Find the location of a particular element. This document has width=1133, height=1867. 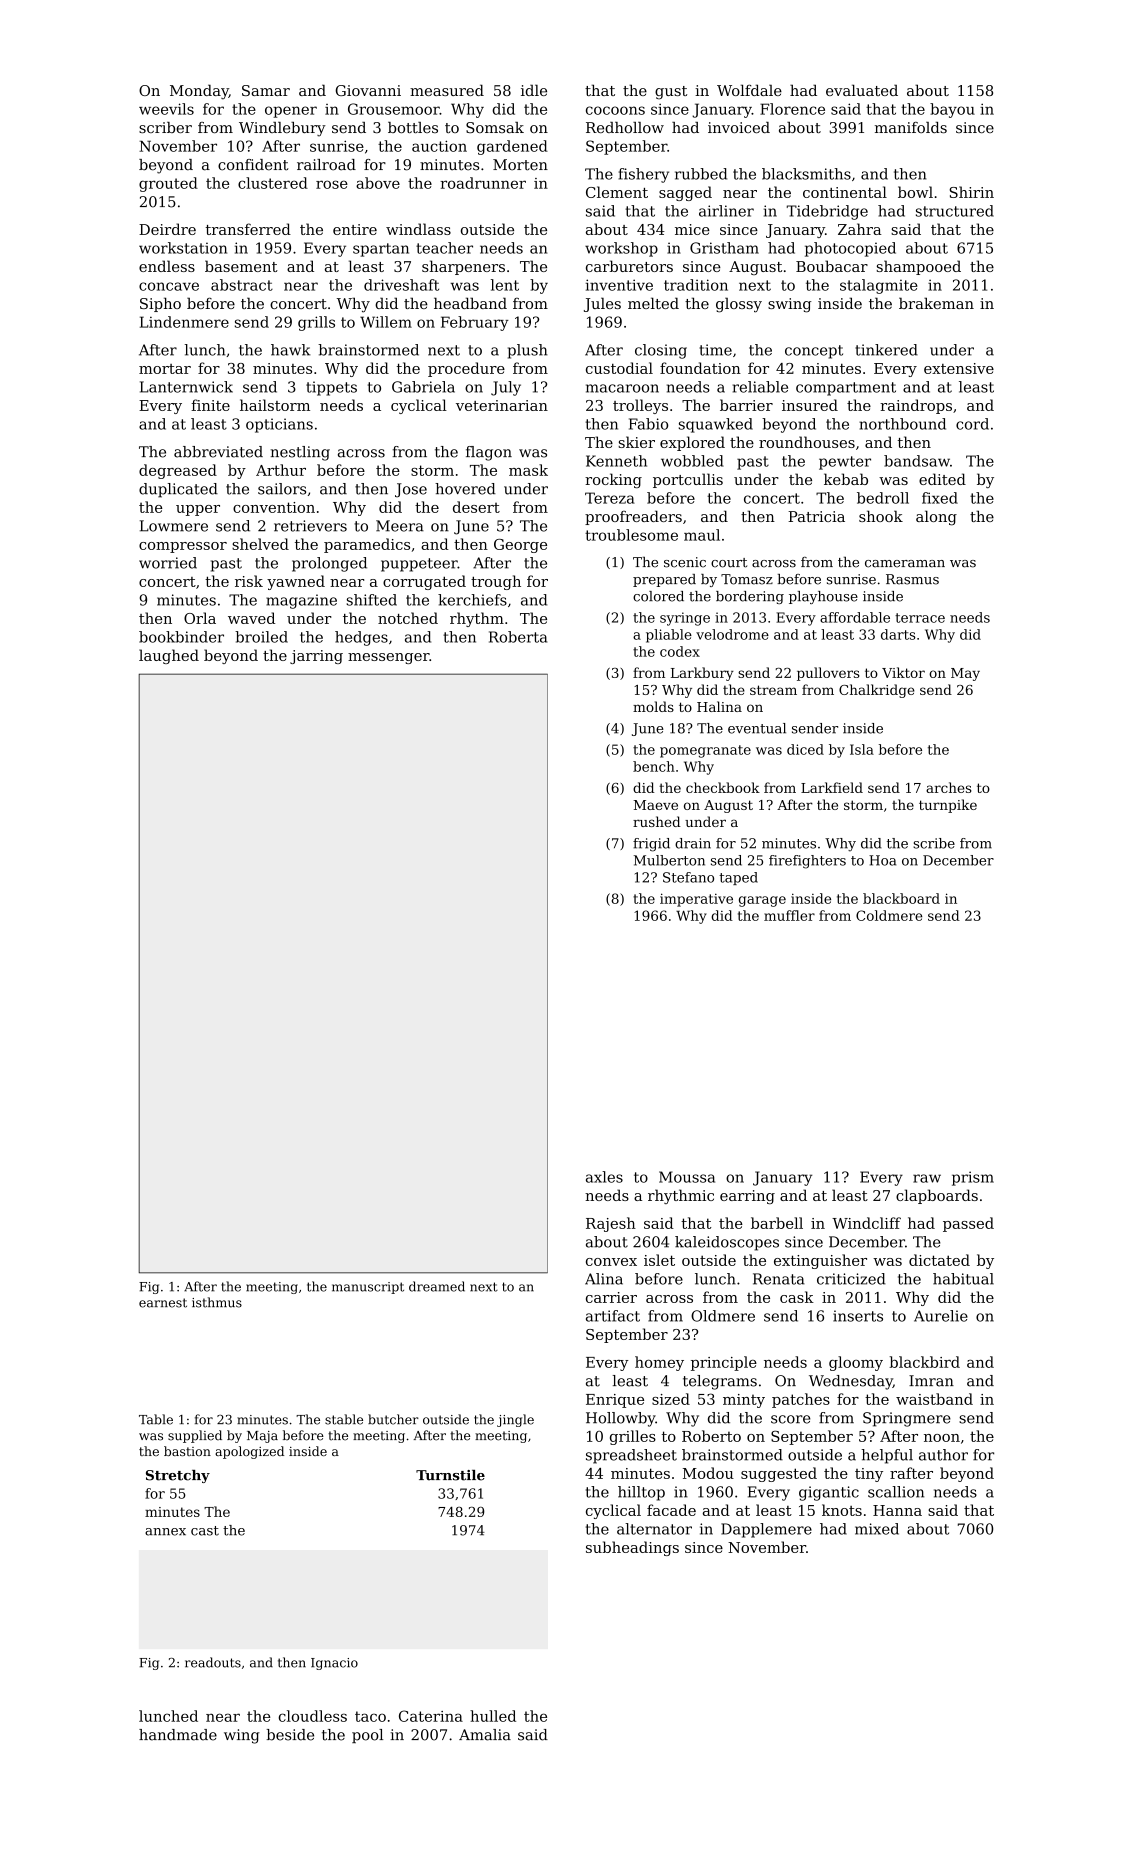

jarring is located at coordinates (316, 657).
